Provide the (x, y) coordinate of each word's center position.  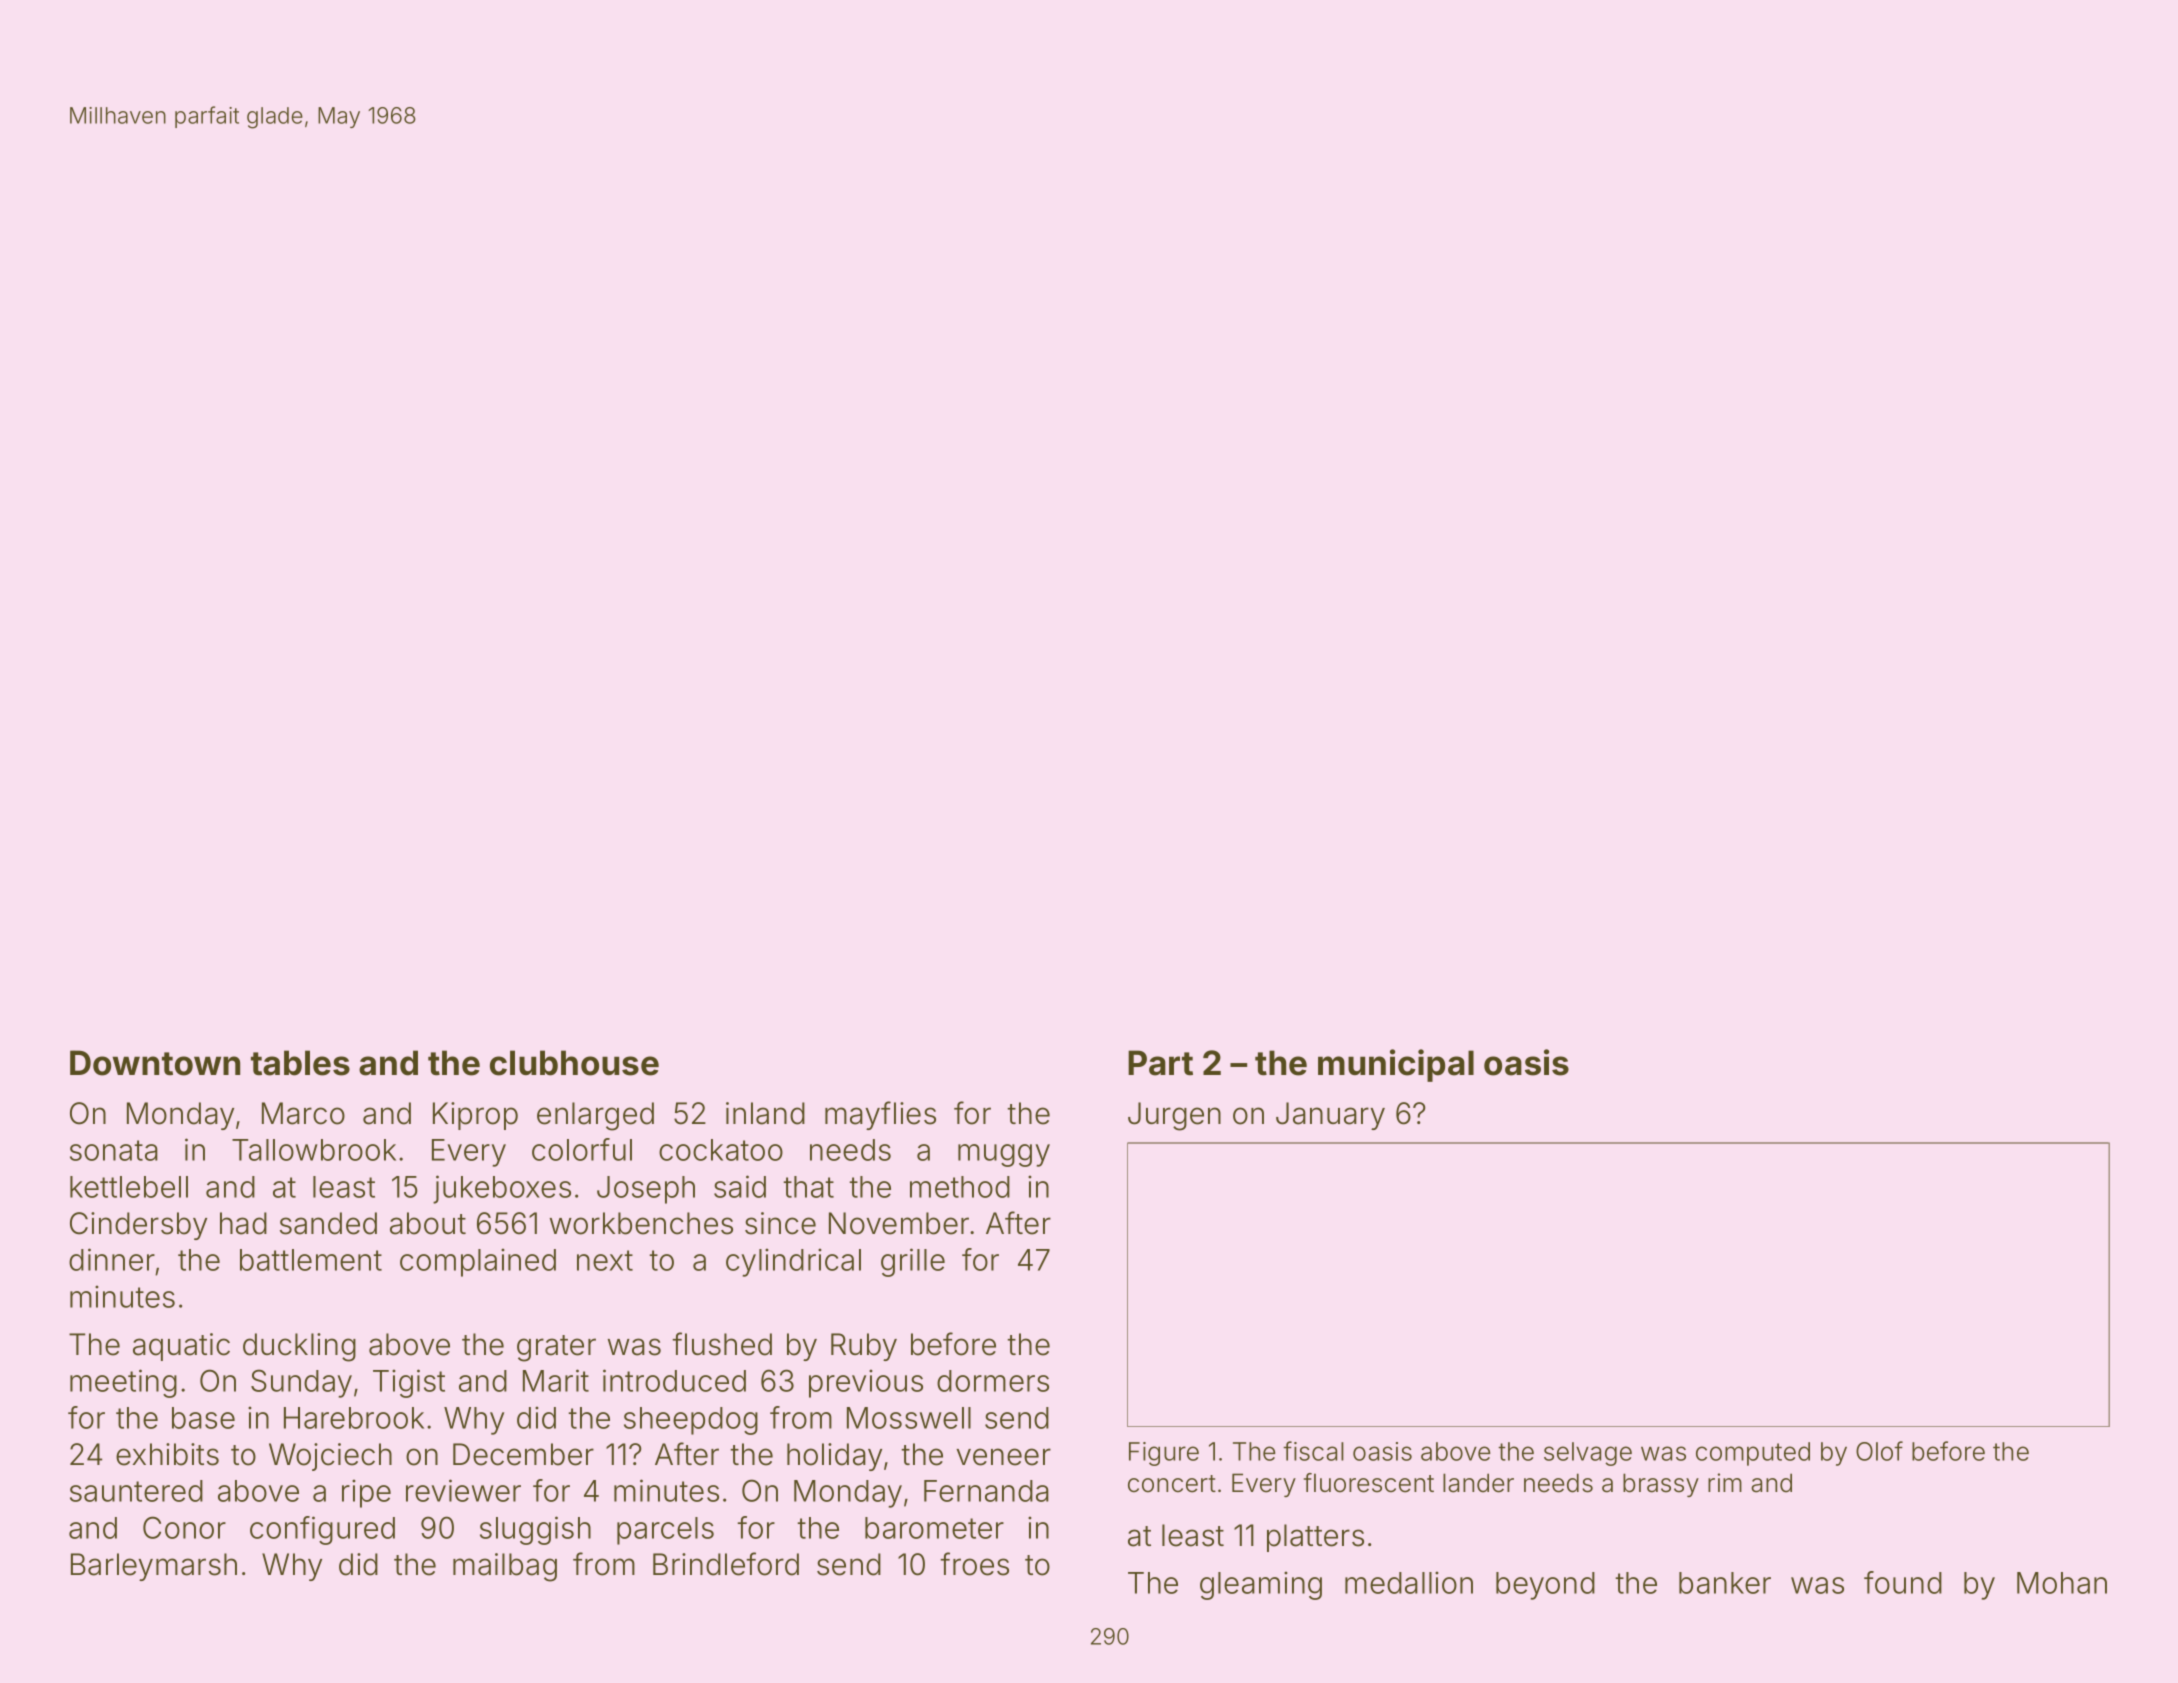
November (899, 1223)
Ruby (864, 1347)
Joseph (646, 1190)
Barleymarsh (154, 1567)
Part (1160, 1063)
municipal (1396, 1065)
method (960, 1187)
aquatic (181, 1347)
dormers (993, 1381)
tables (300, 1063)
